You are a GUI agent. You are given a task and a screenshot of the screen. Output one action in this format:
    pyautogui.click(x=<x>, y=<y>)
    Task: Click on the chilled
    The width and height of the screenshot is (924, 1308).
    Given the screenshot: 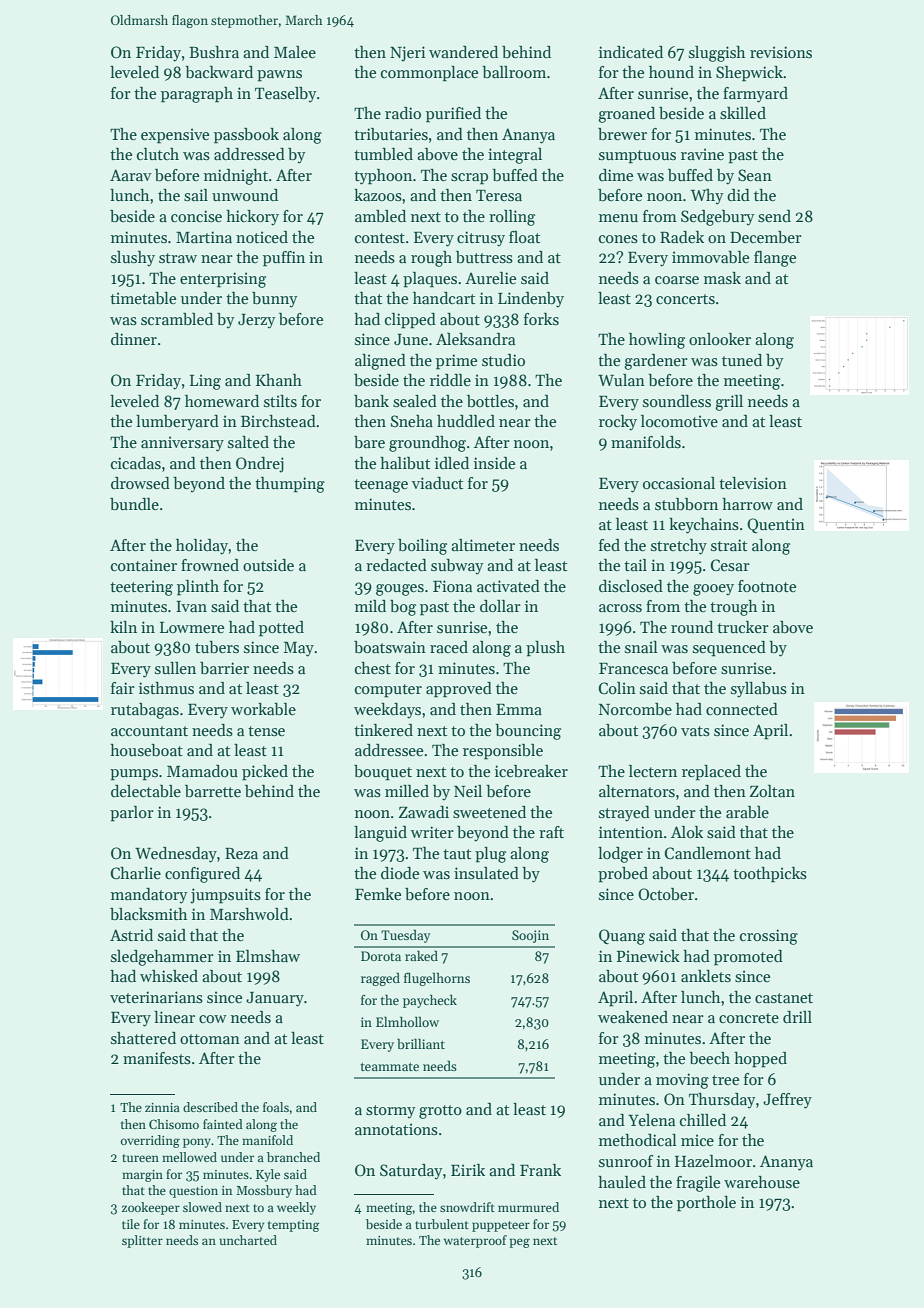 What is the action you would take?
    pyautogui.click(x=703, y=1120)
